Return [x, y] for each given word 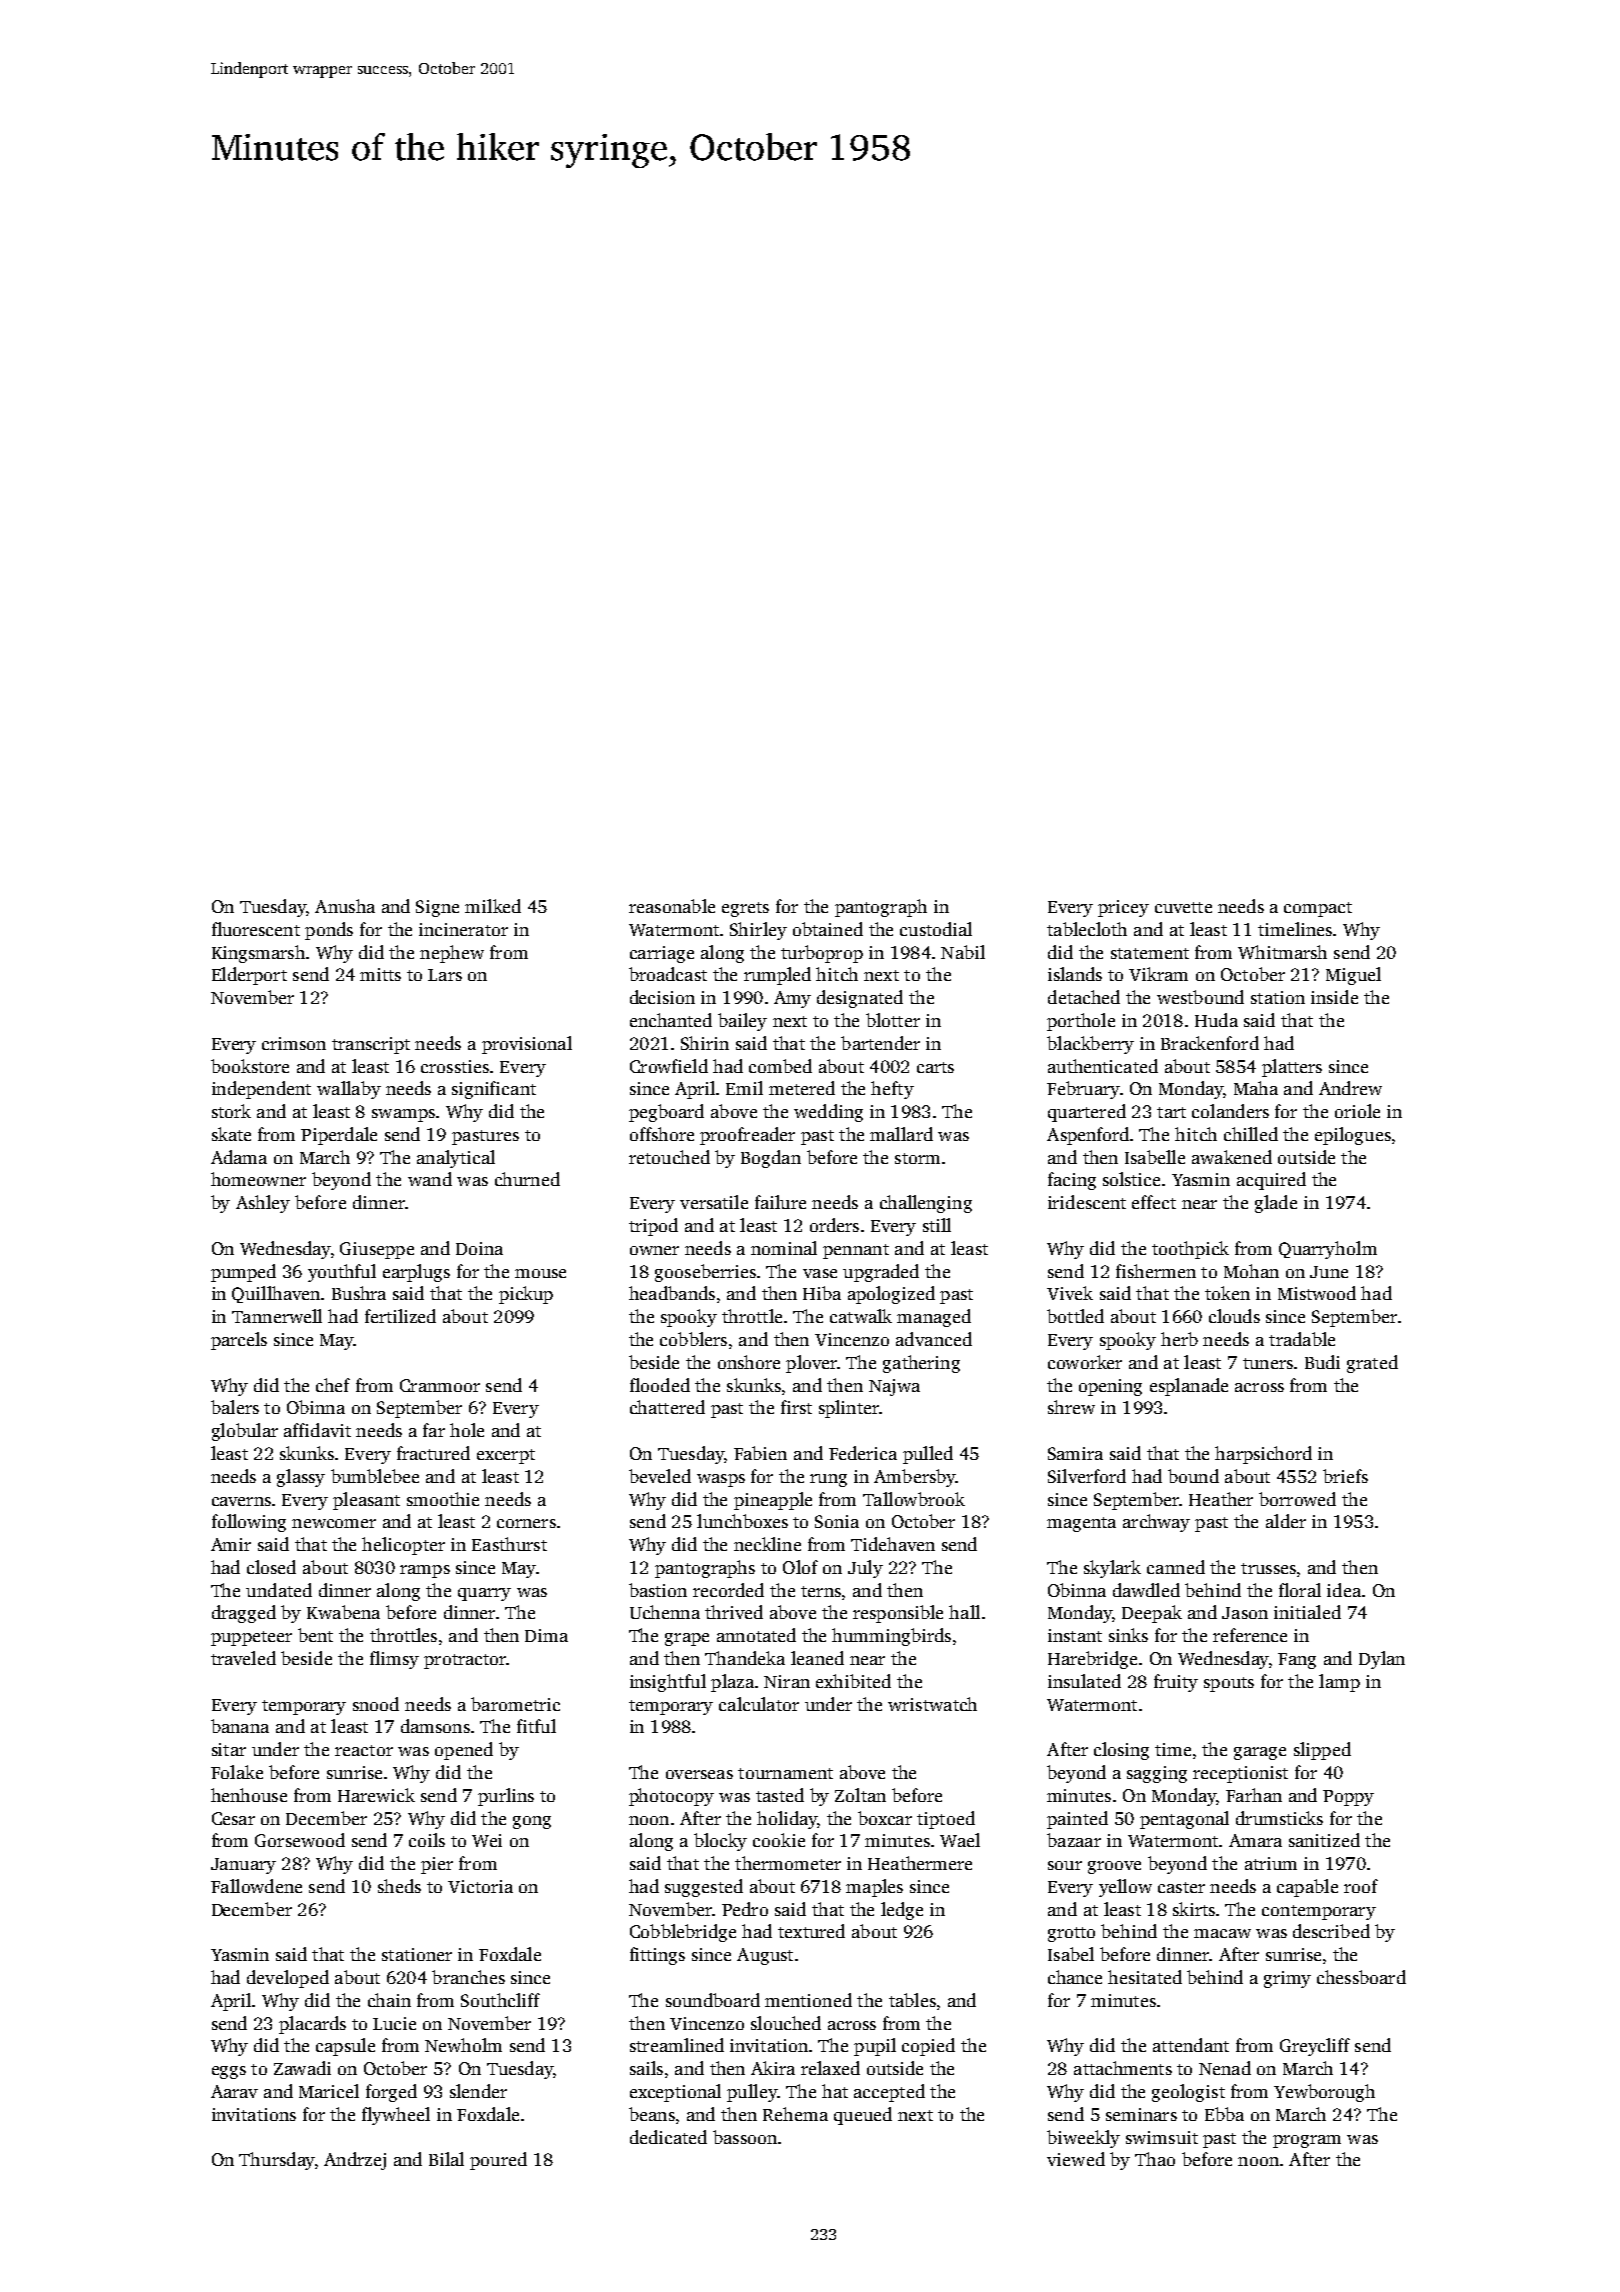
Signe [437, 908]
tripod [653, 1227]
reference [1250, 1635]
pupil [875, 2047]
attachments [1123, 2068]
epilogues [1353, 1136]
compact [1318, 909]
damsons [435, 1726]
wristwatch [932, 1704]
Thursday [277, 2161]
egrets [745, 909]
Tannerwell [277, 1316]
